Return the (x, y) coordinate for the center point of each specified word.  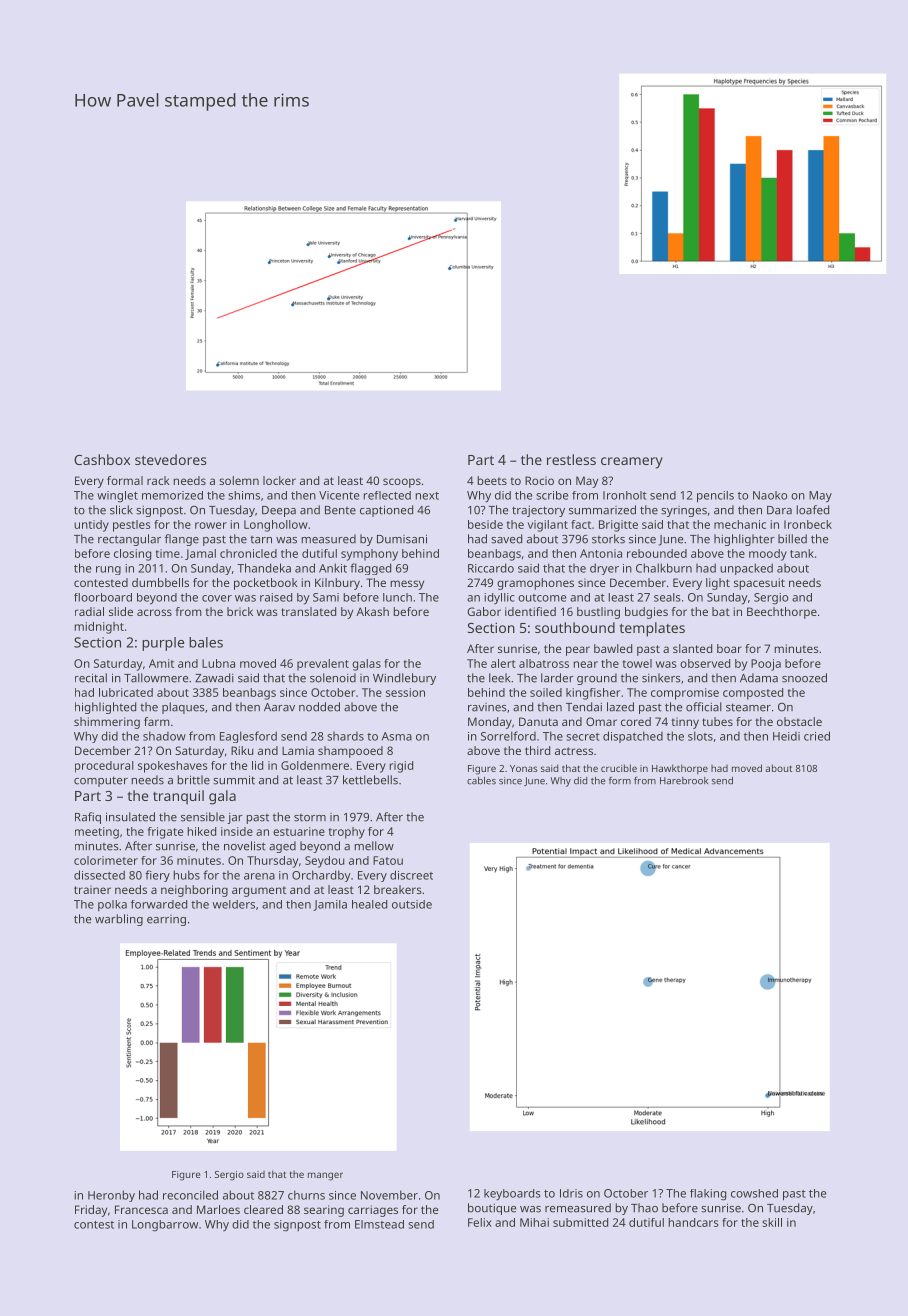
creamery (632, 463)
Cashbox (102, 459)
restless (571, 459)
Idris (571, 1193)
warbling (119, 920)
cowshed (754, 1193)
